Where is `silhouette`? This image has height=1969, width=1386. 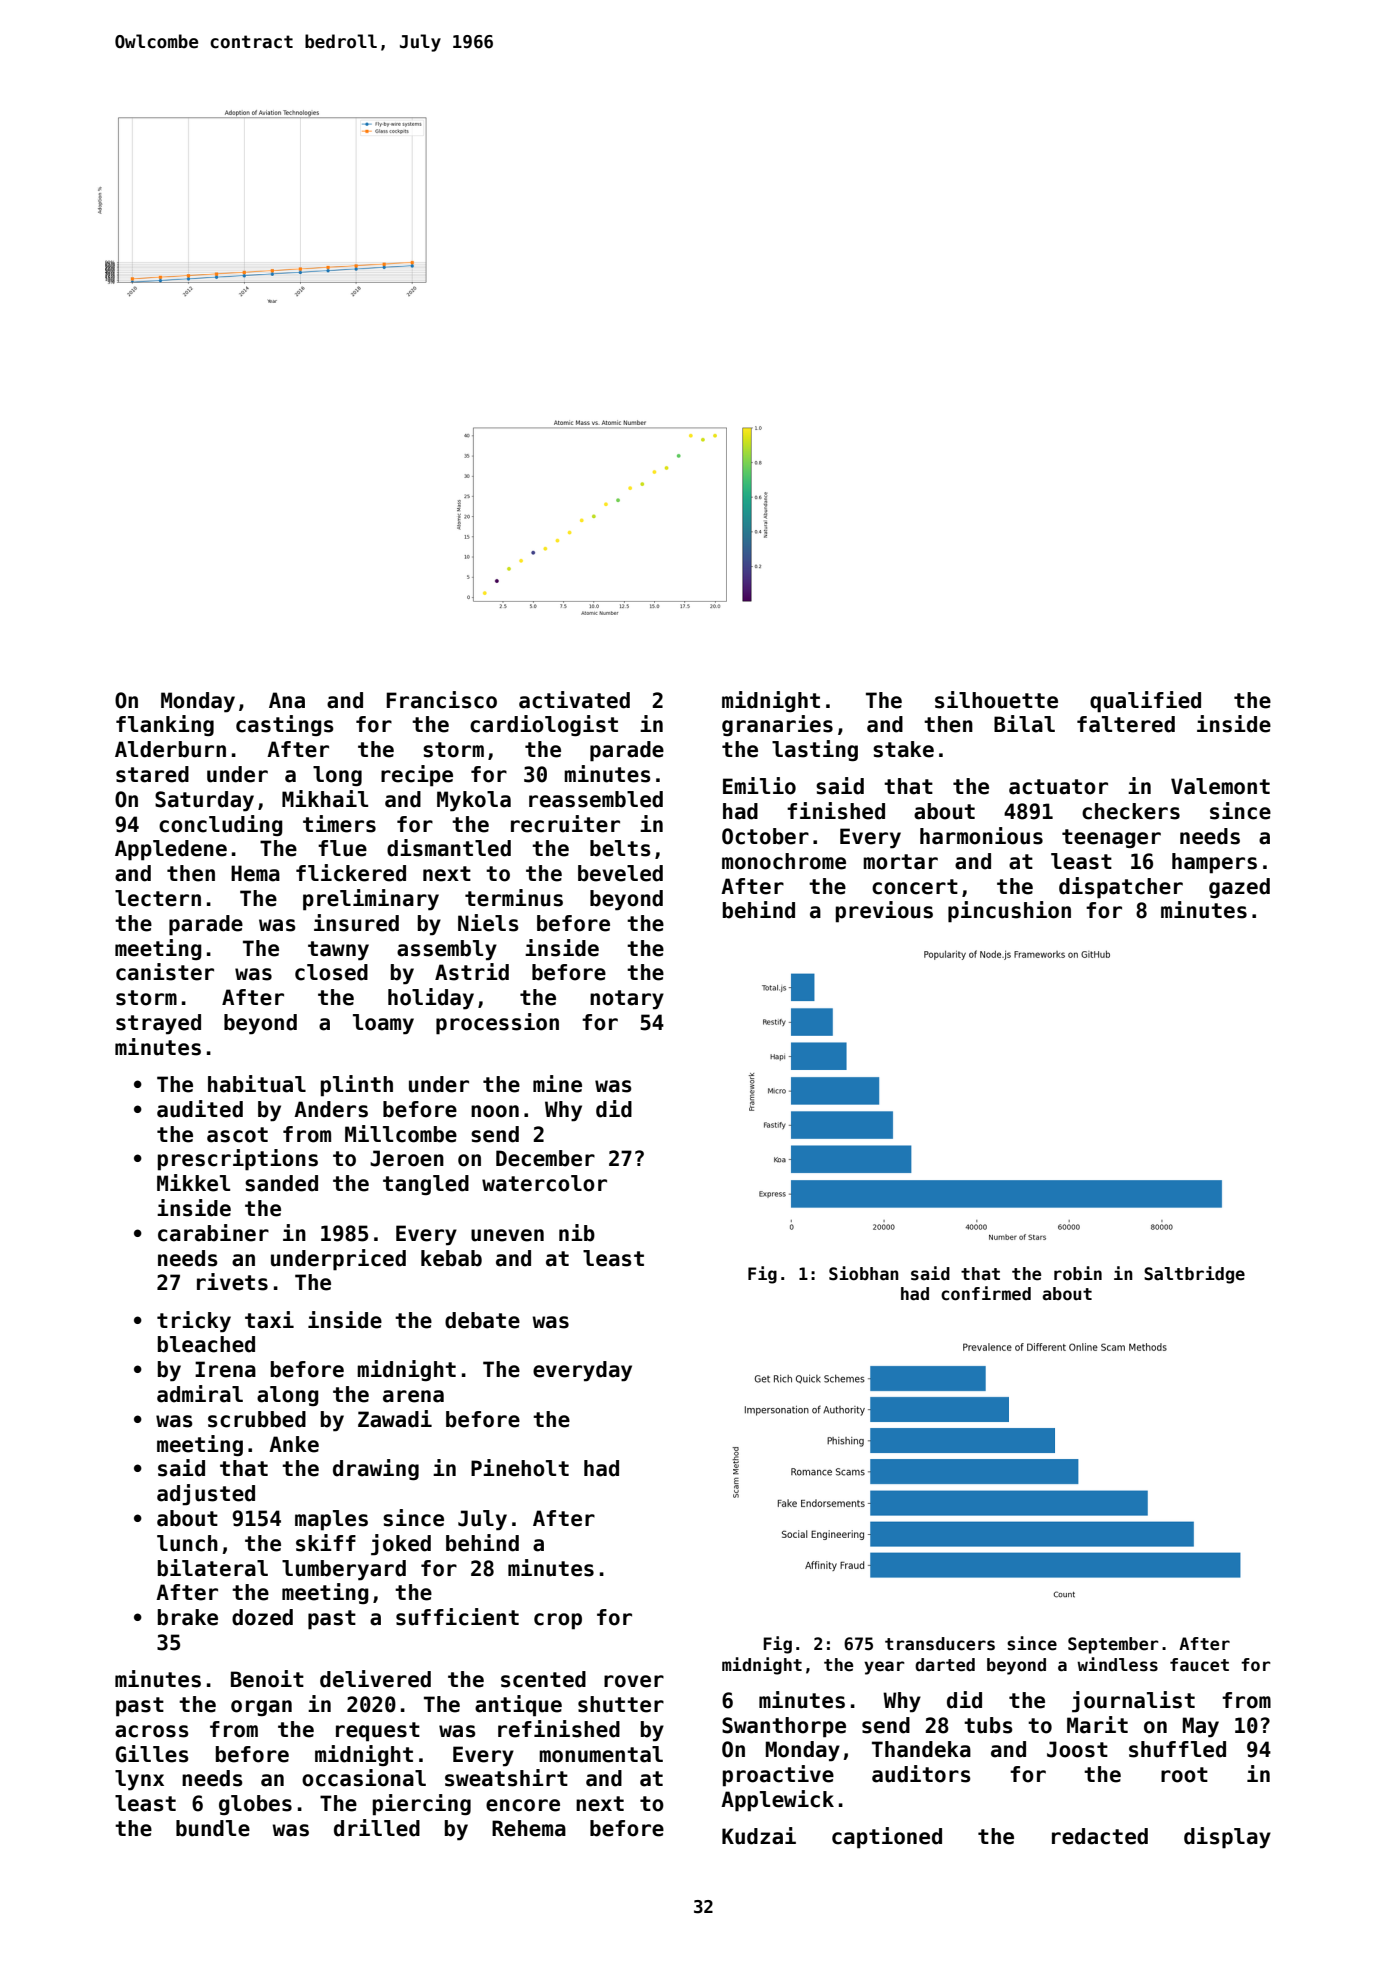 silhouette is located at coordinates (996, 700).
